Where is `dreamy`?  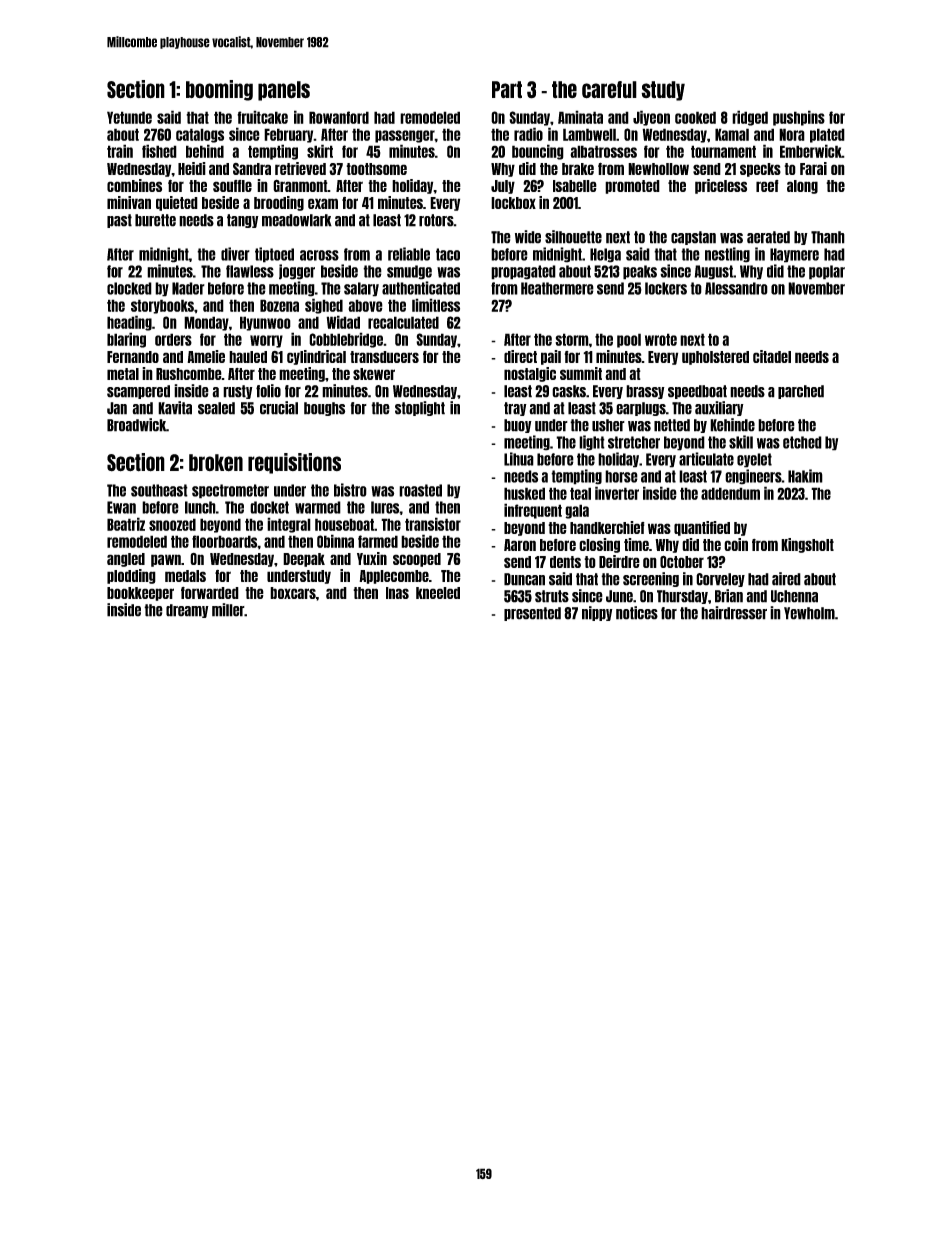 dreamy is located at coordinates (187, 611).
